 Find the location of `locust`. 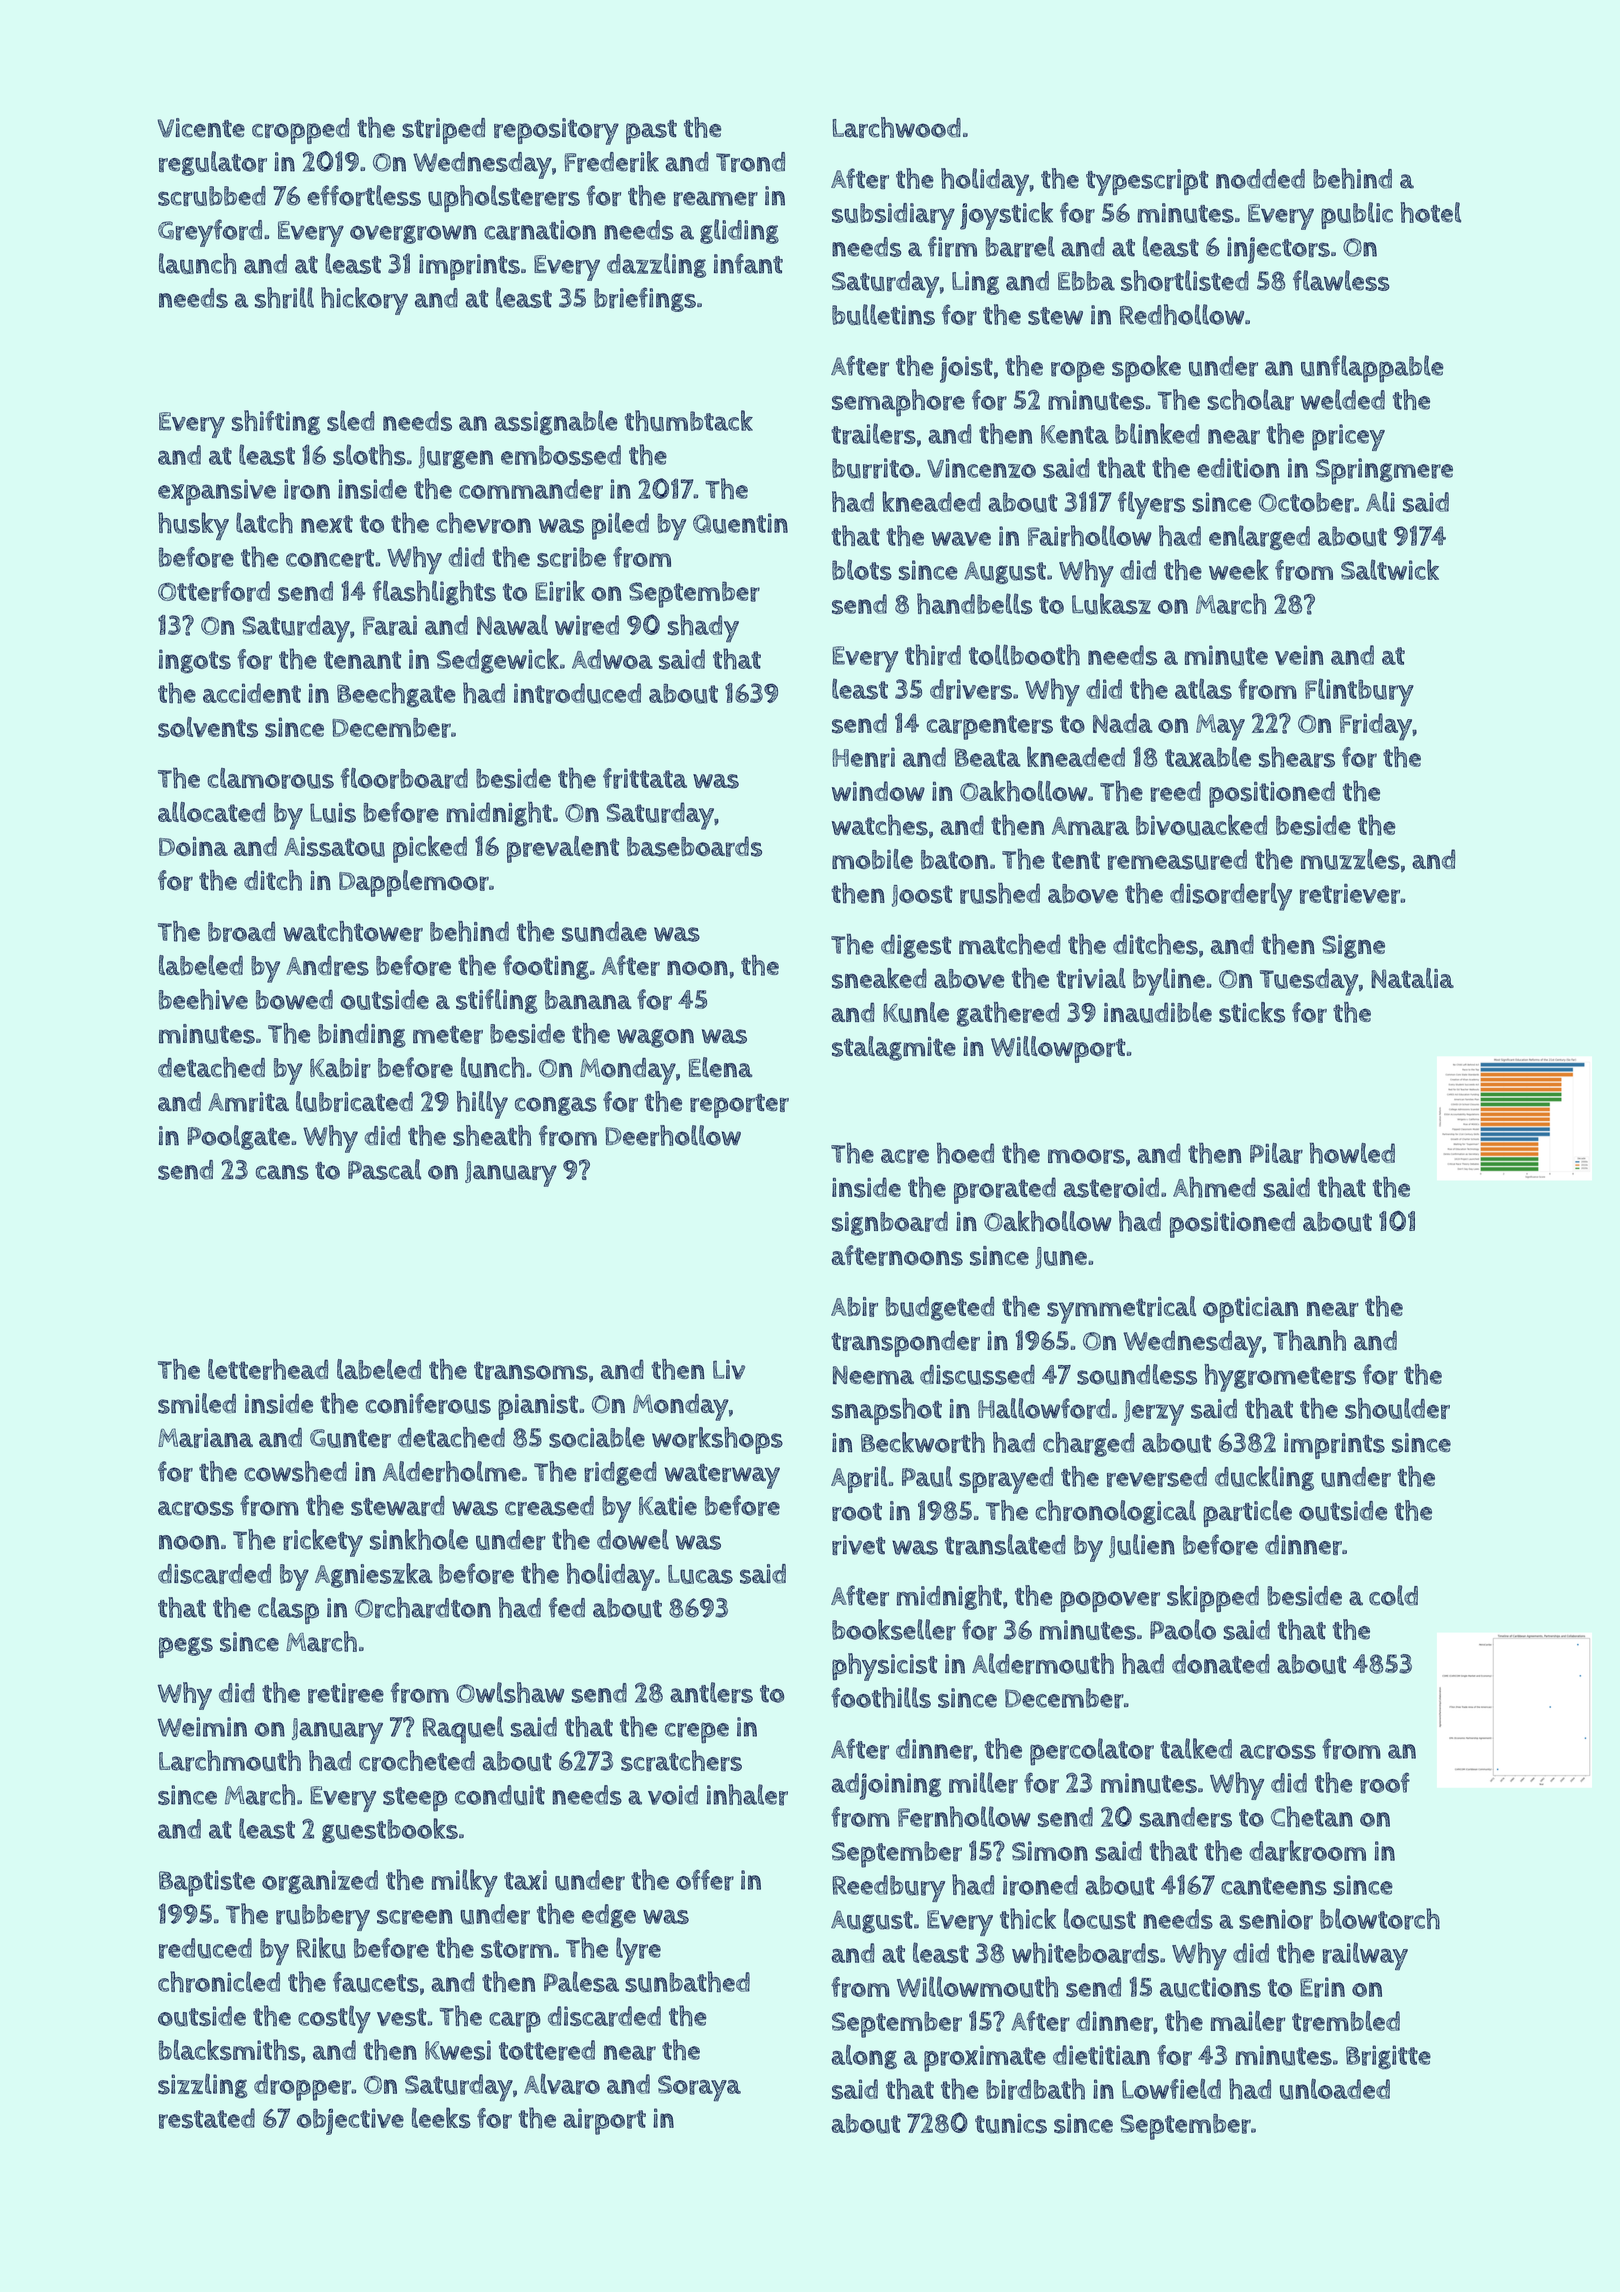

locust is located at coordinates (1100, 1919).
